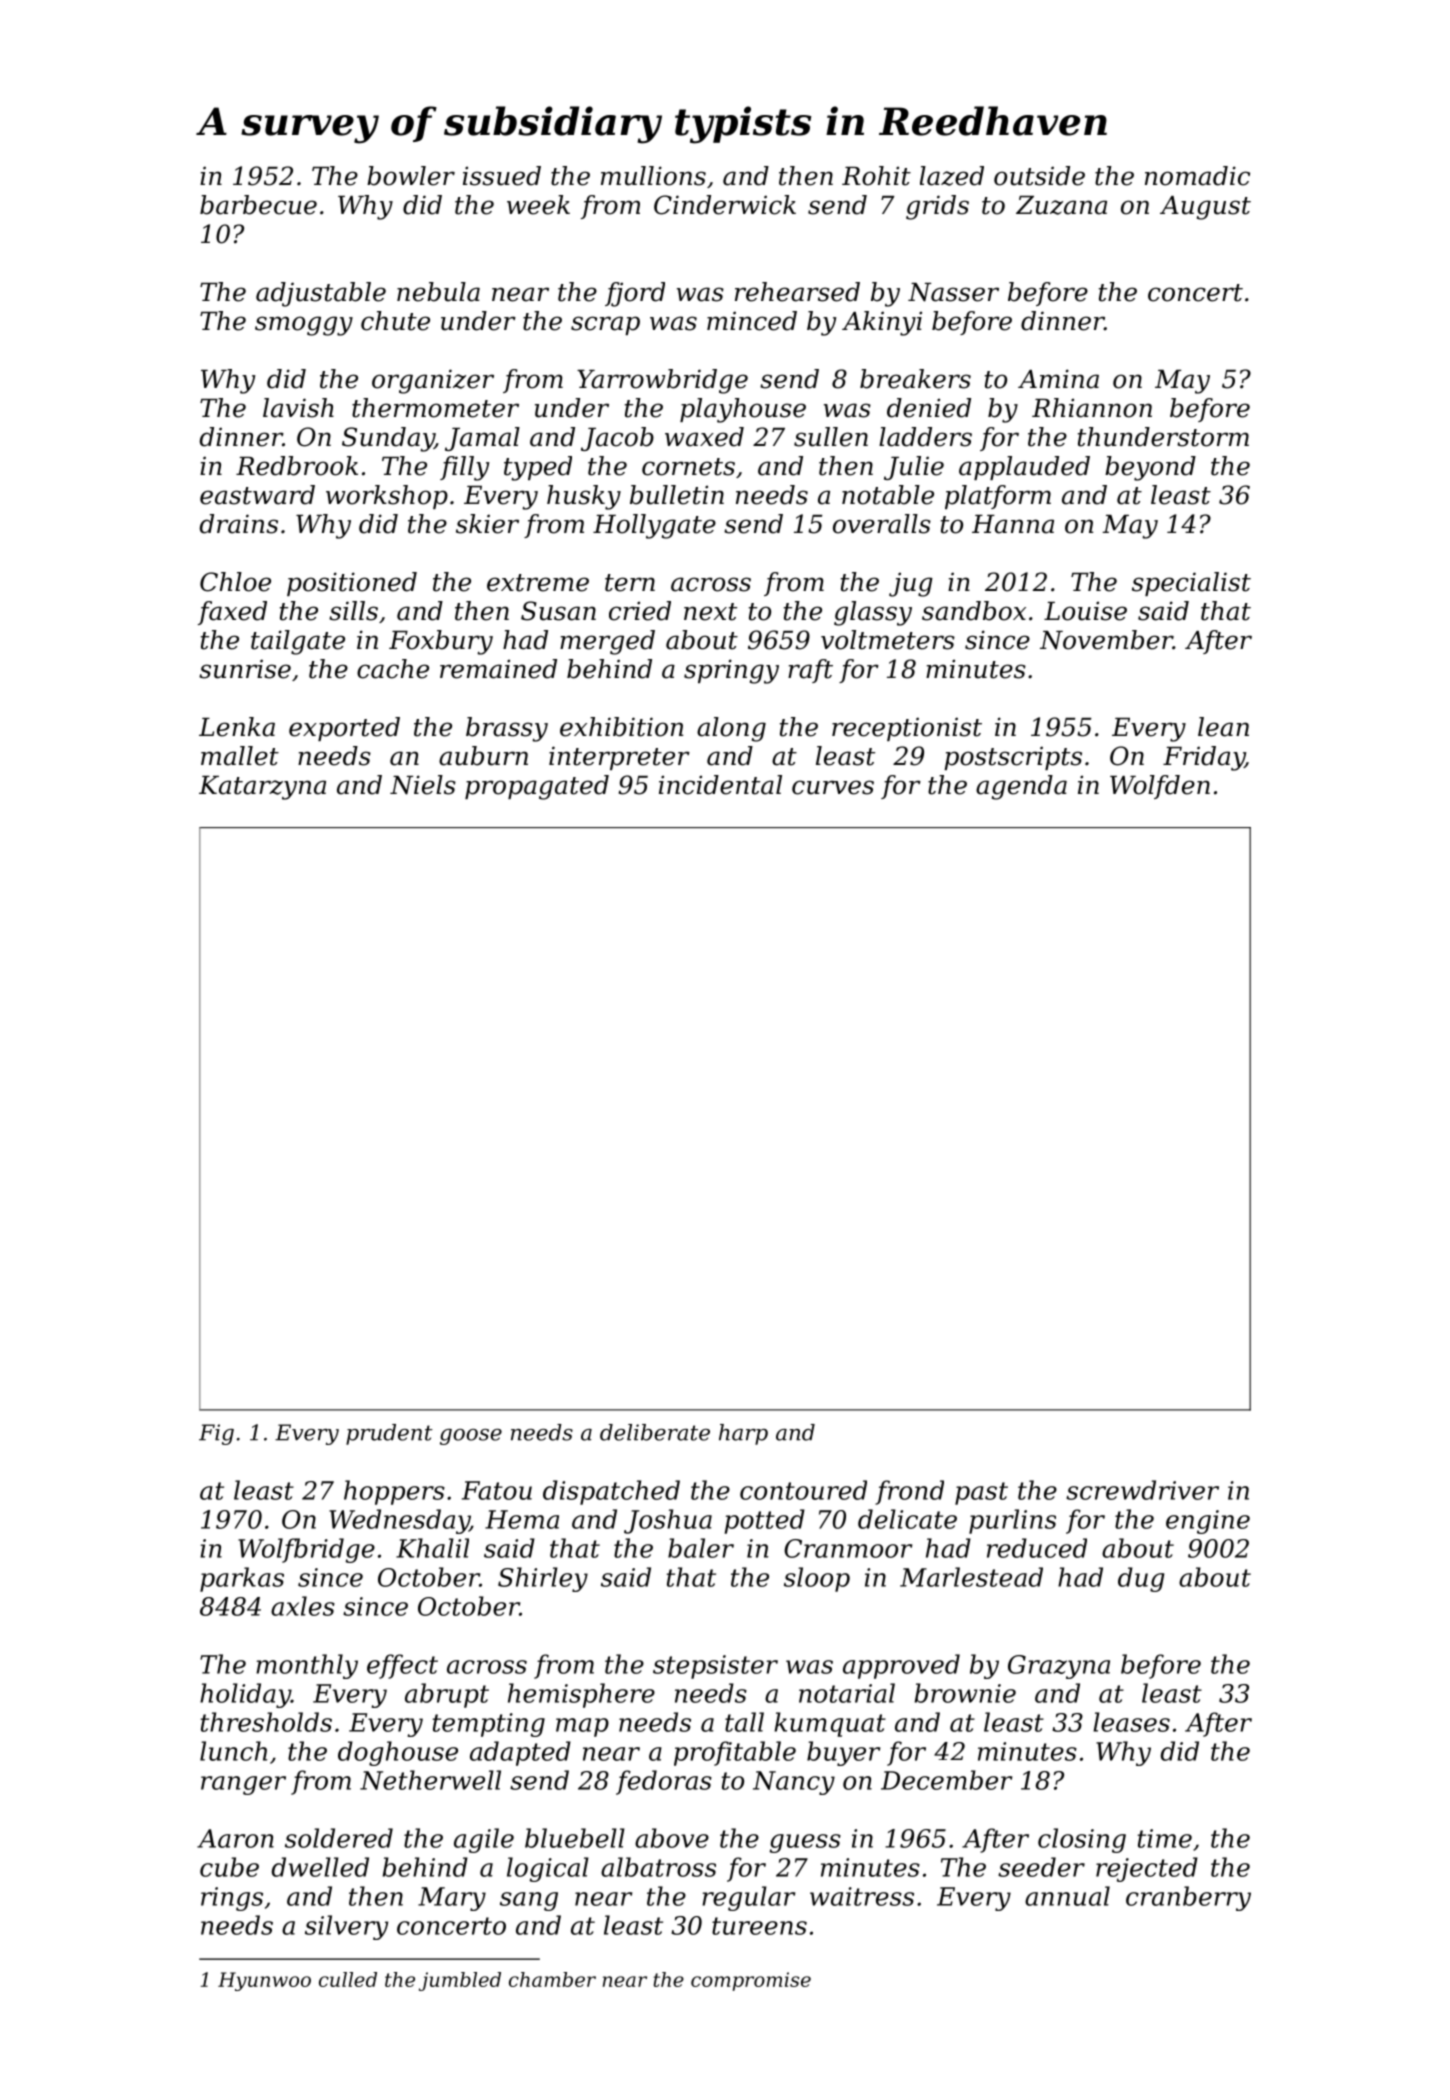 Image resolution: width=1450 pixels, height=2100 pixels. What do you see at coordinates (668, 1521) in the screenshot?
I see `Joshua` at bounding box center [668, 1521].
